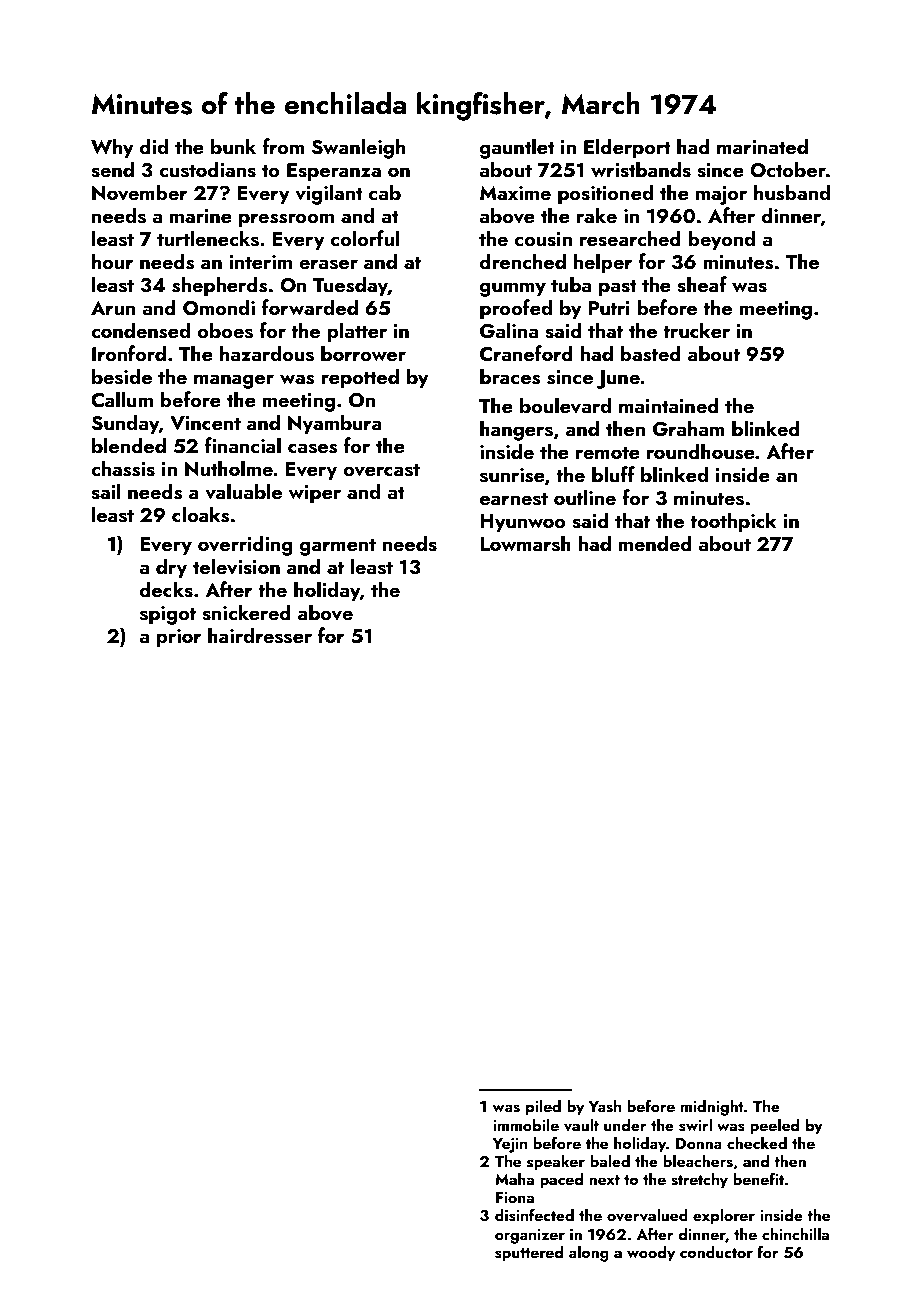  What do you see at coordinates (510, 1145) in the screenshot?
I see `Yejin` at bounding box center [510, 1145].
